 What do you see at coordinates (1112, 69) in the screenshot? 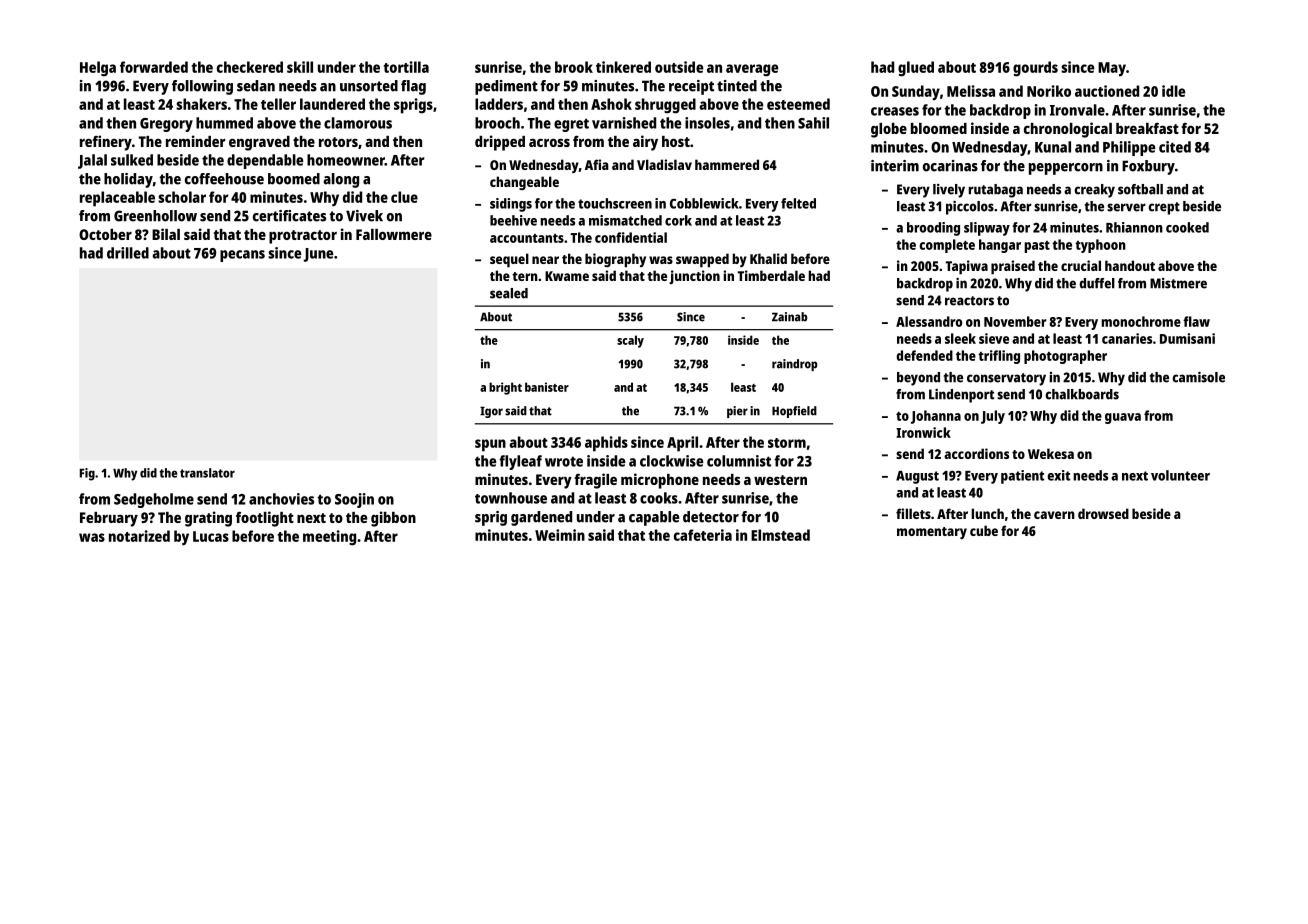
I see `May` at bounding box center [1112, 69].
